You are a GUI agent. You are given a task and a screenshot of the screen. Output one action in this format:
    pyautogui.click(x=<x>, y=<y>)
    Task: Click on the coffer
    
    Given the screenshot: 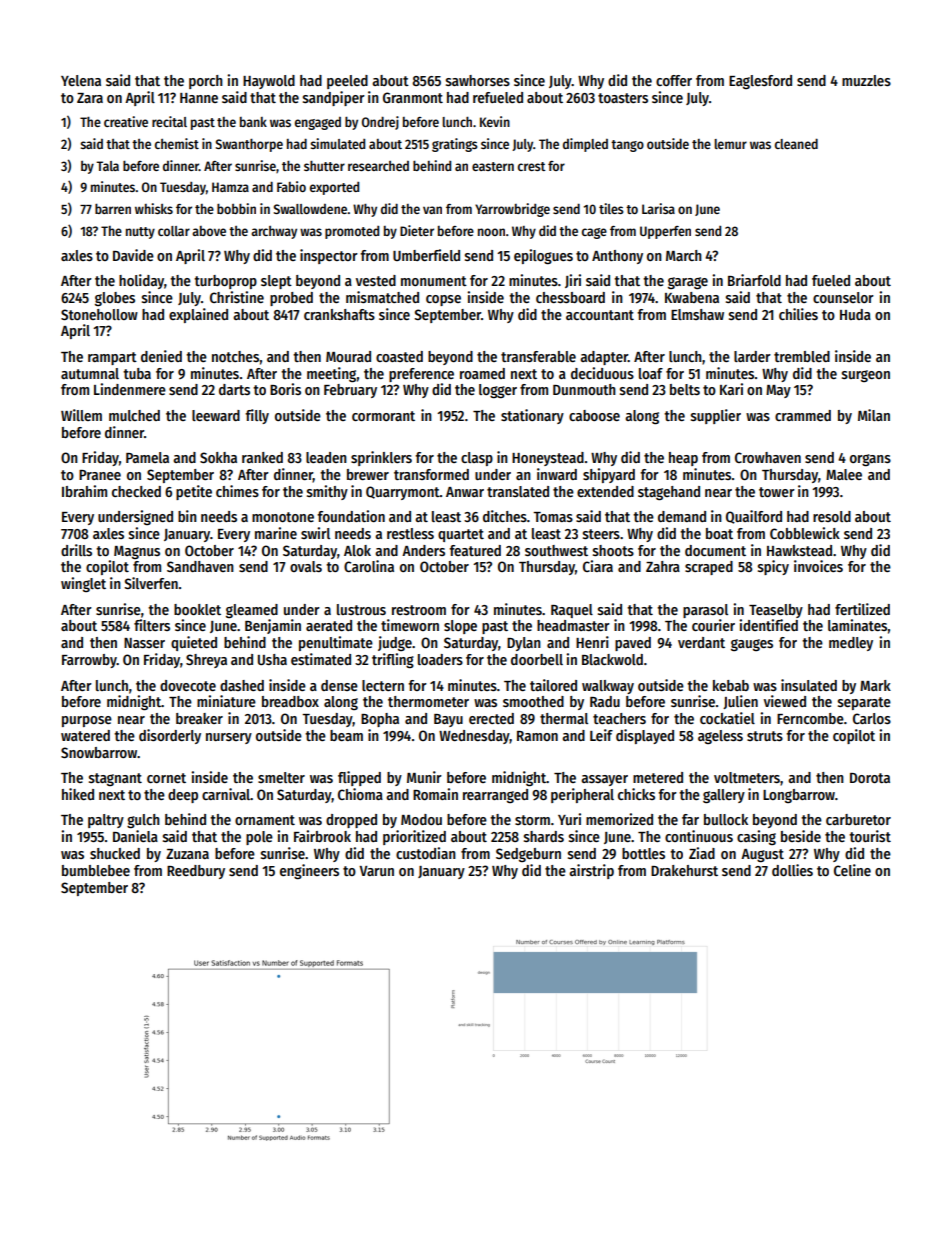 What is the action you would take?
    pyautogui.click(x=674, y=80)
